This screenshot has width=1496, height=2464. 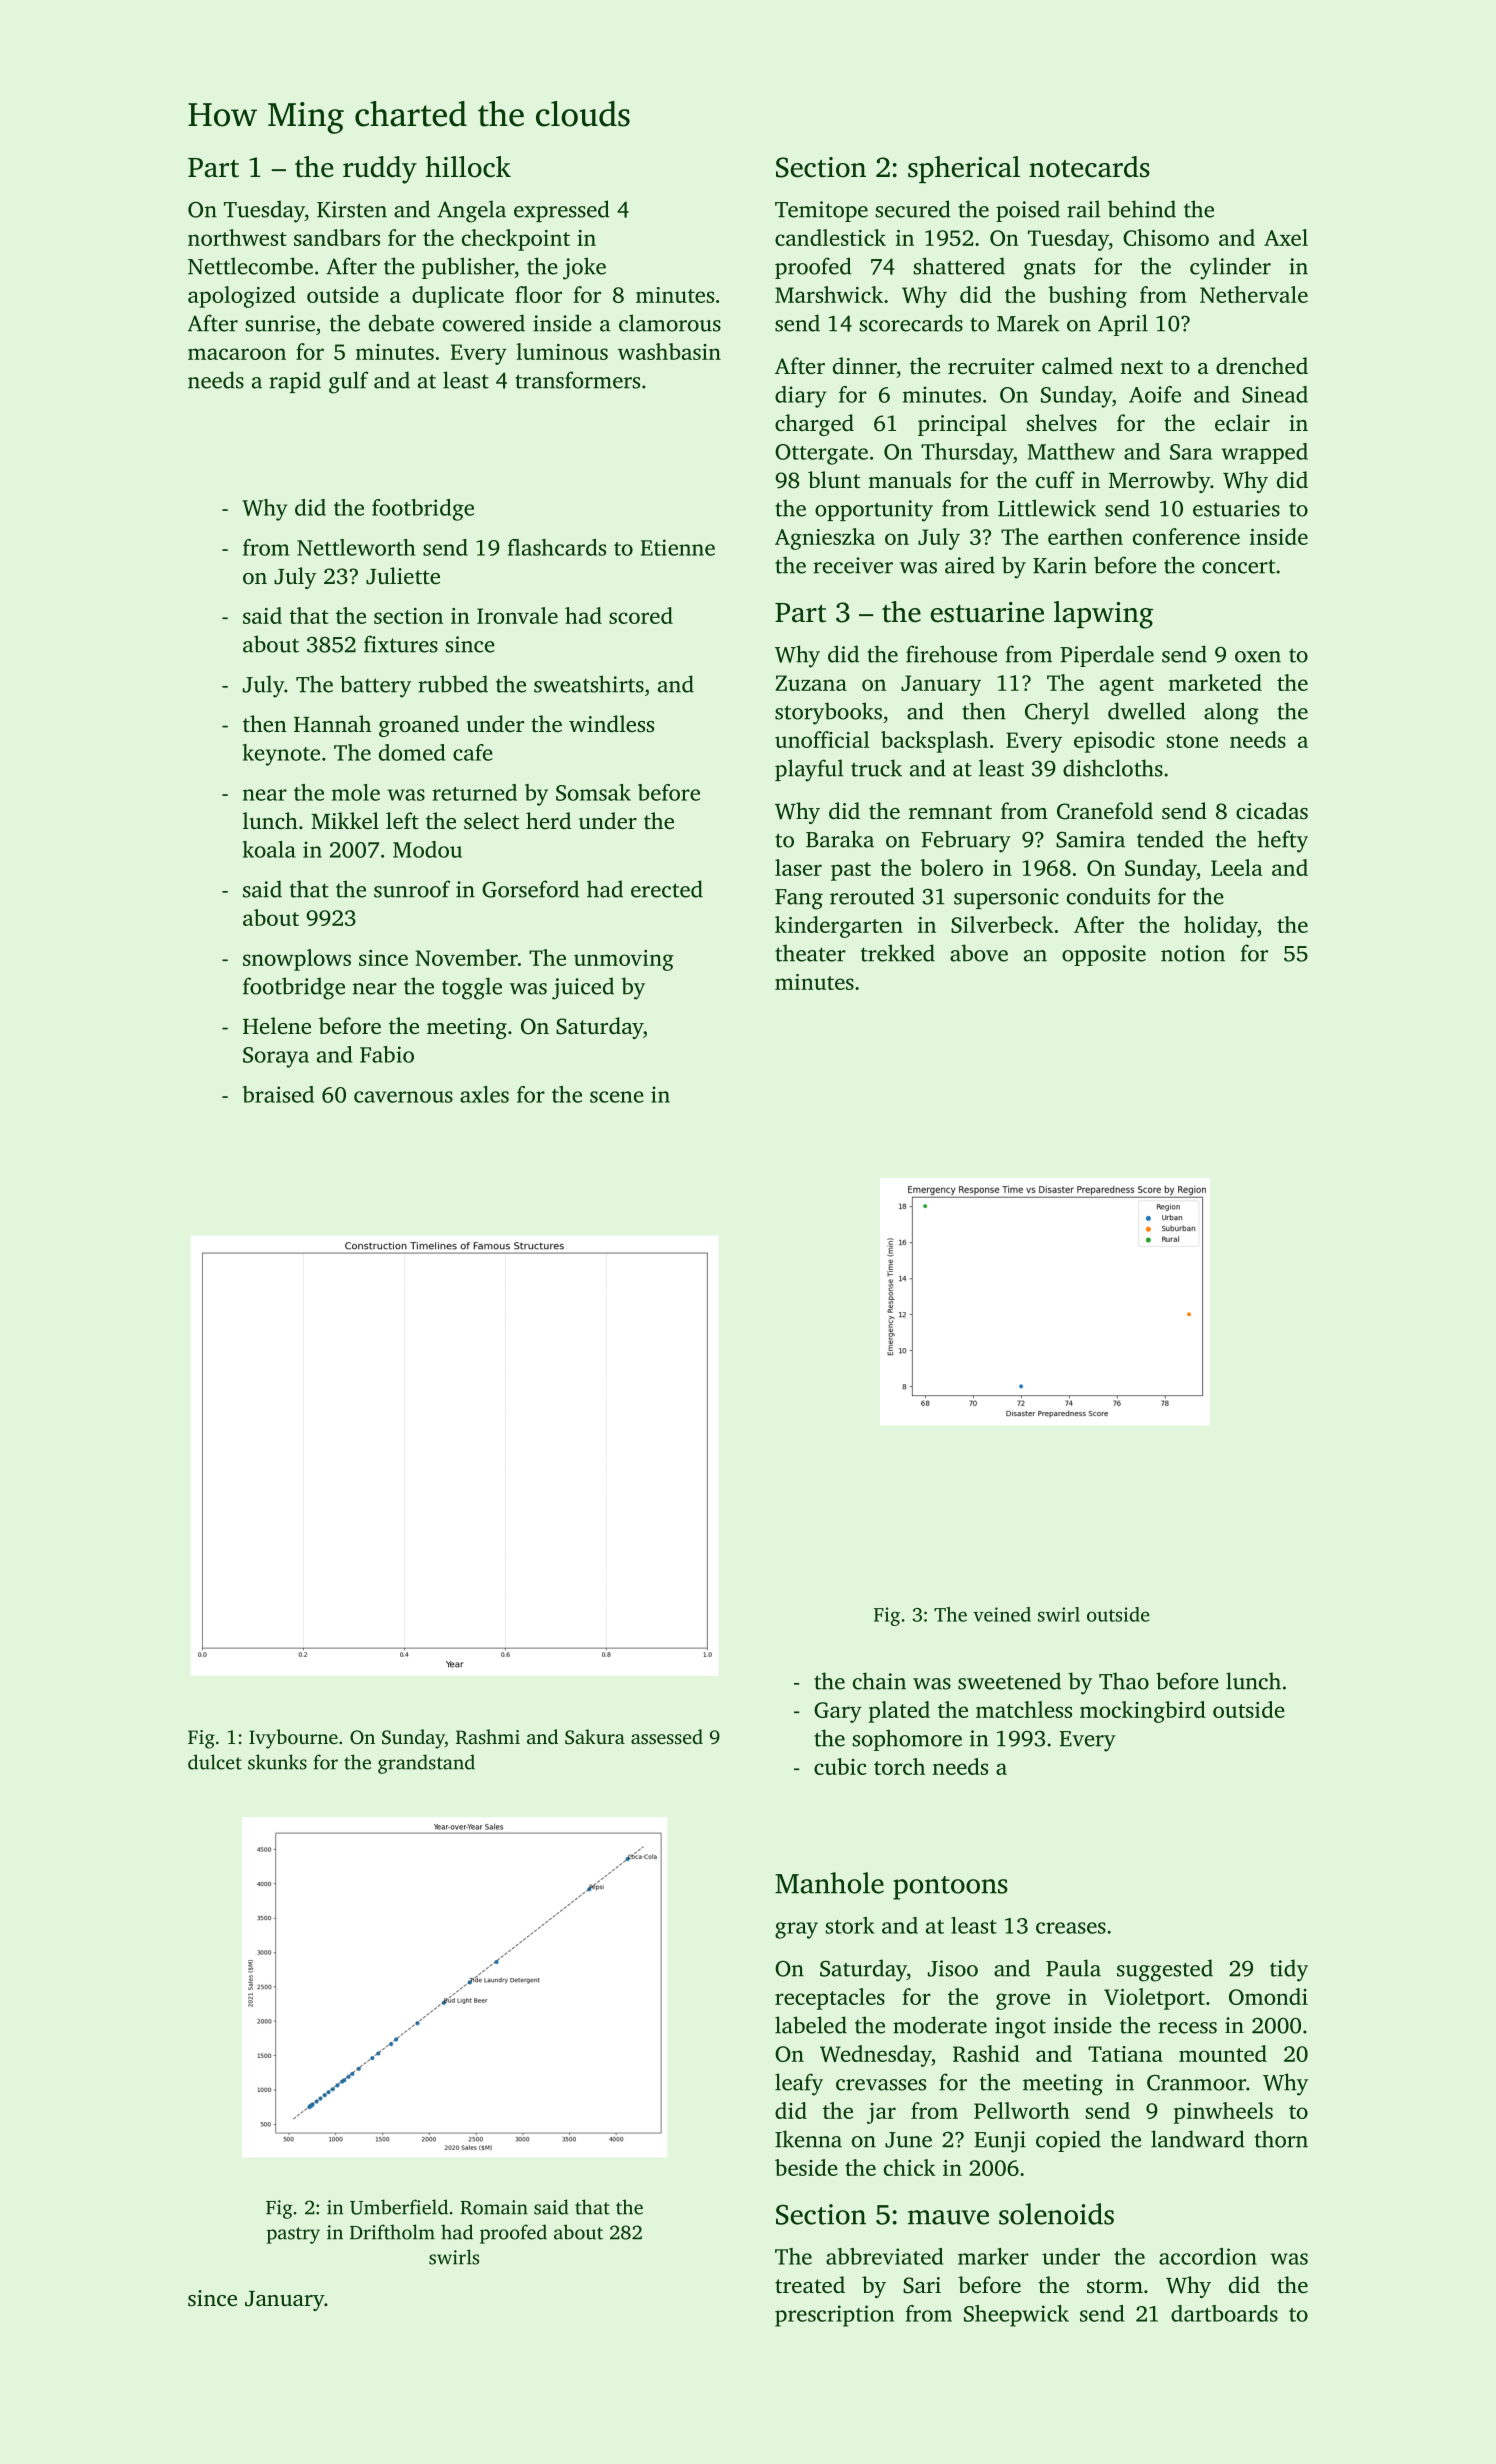 I want to click on Fabio, so click(x=387, y=1054).
